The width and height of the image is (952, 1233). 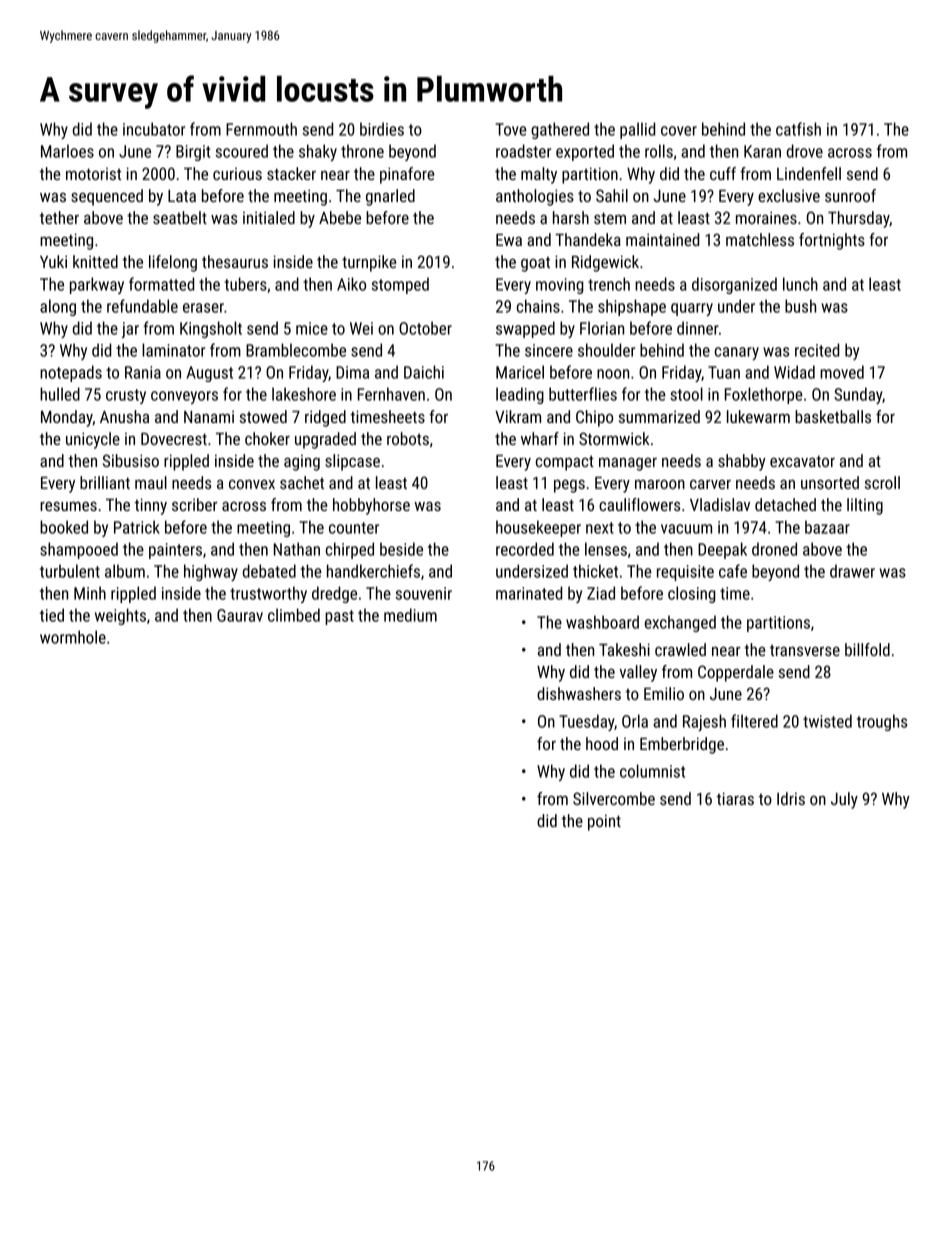 I want to click on throne, so click(x=362, y=151).
